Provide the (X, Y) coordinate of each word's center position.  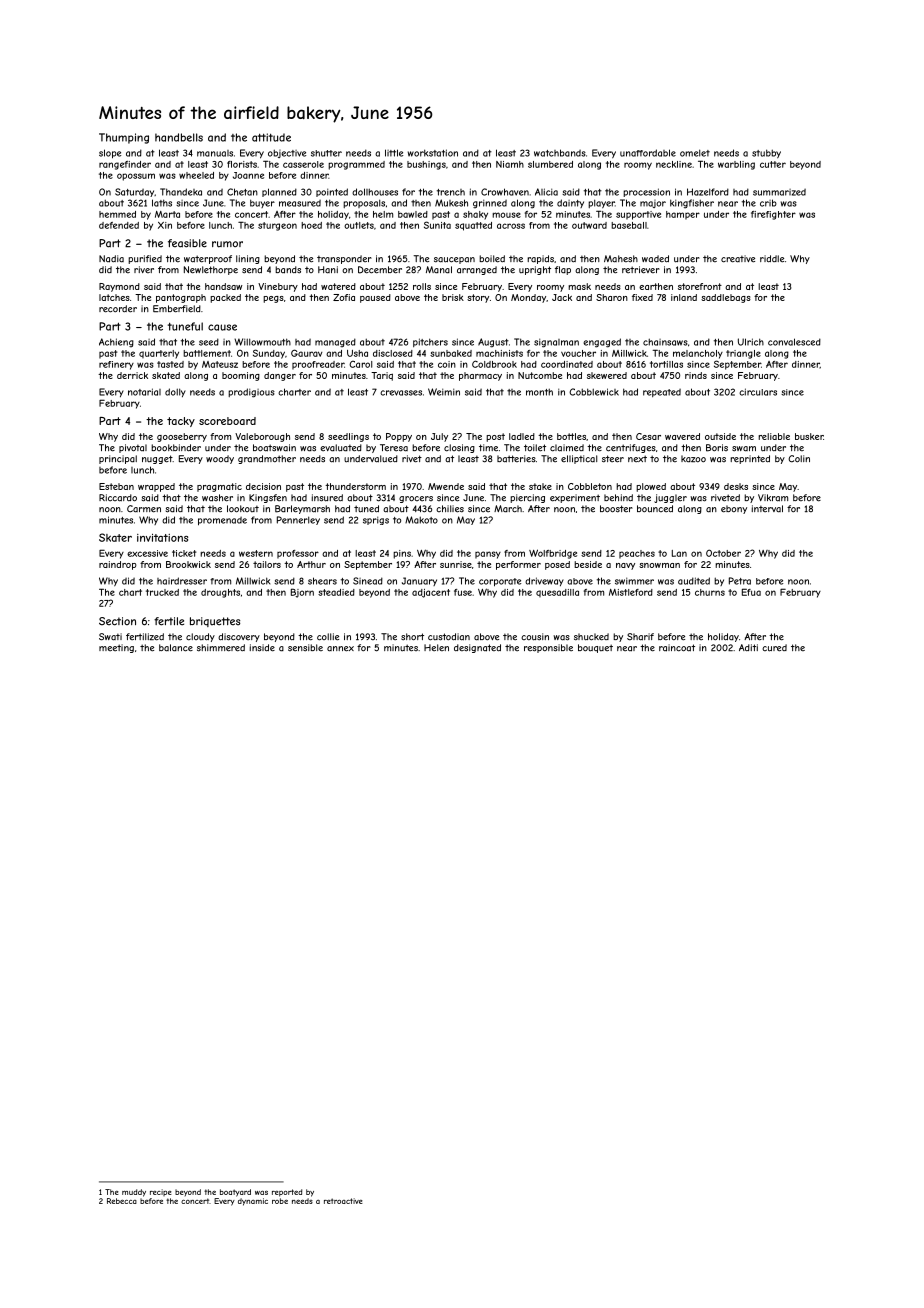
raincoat (677, 648)
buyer (262, 203)
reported (287, 1193)
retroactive (343, 1201)
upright (535, 270)
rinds (696, 375)
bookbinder (176, 448)
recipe (161, 1192)
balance (176, 648)
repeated (662, 393)
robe (280, 1201)
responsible (548, 648)
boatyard (235, 1193)
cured (774, 648)
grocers (416, 499)
